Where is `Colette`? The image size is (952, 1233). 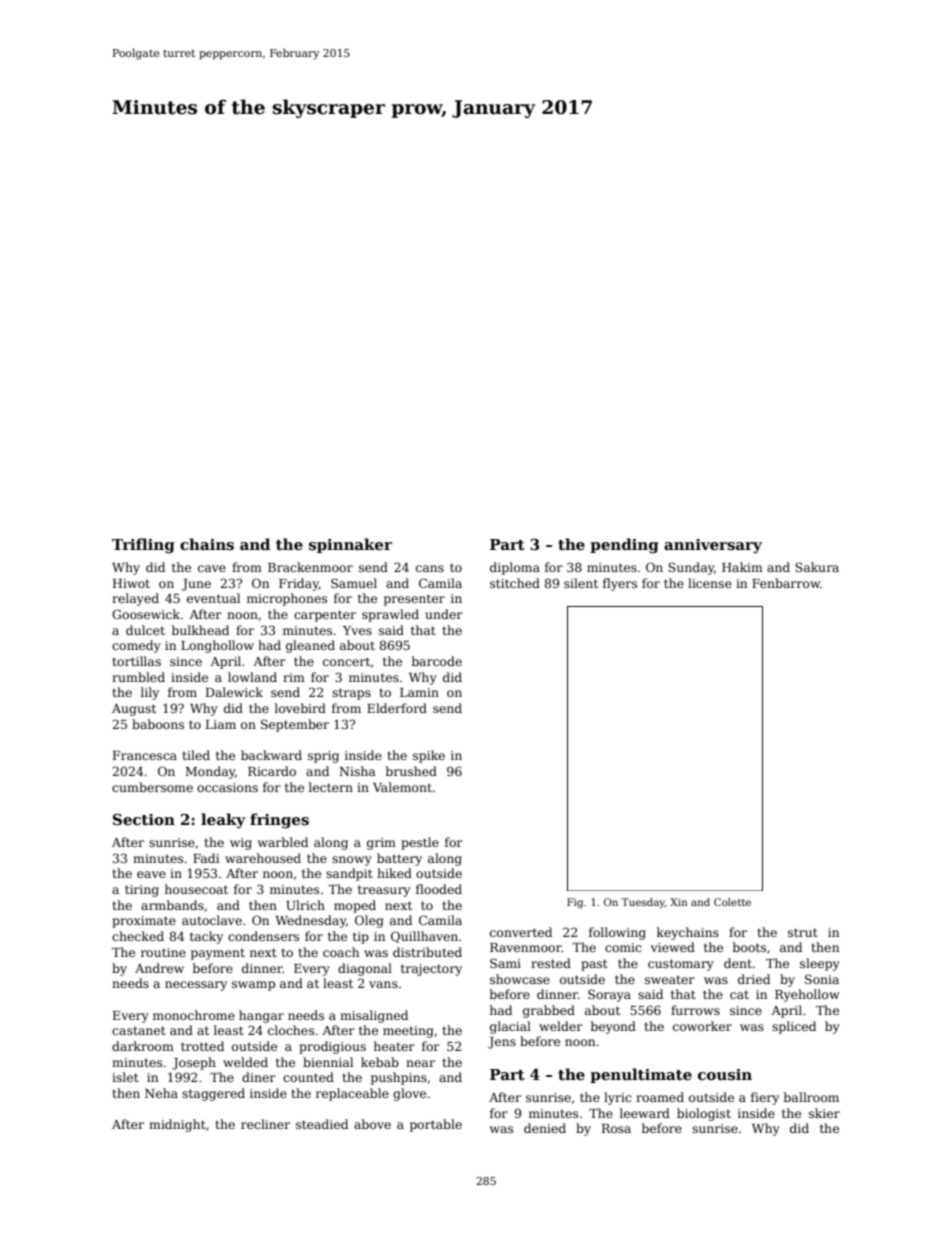 Colette is located at coordinates (732, 902).
